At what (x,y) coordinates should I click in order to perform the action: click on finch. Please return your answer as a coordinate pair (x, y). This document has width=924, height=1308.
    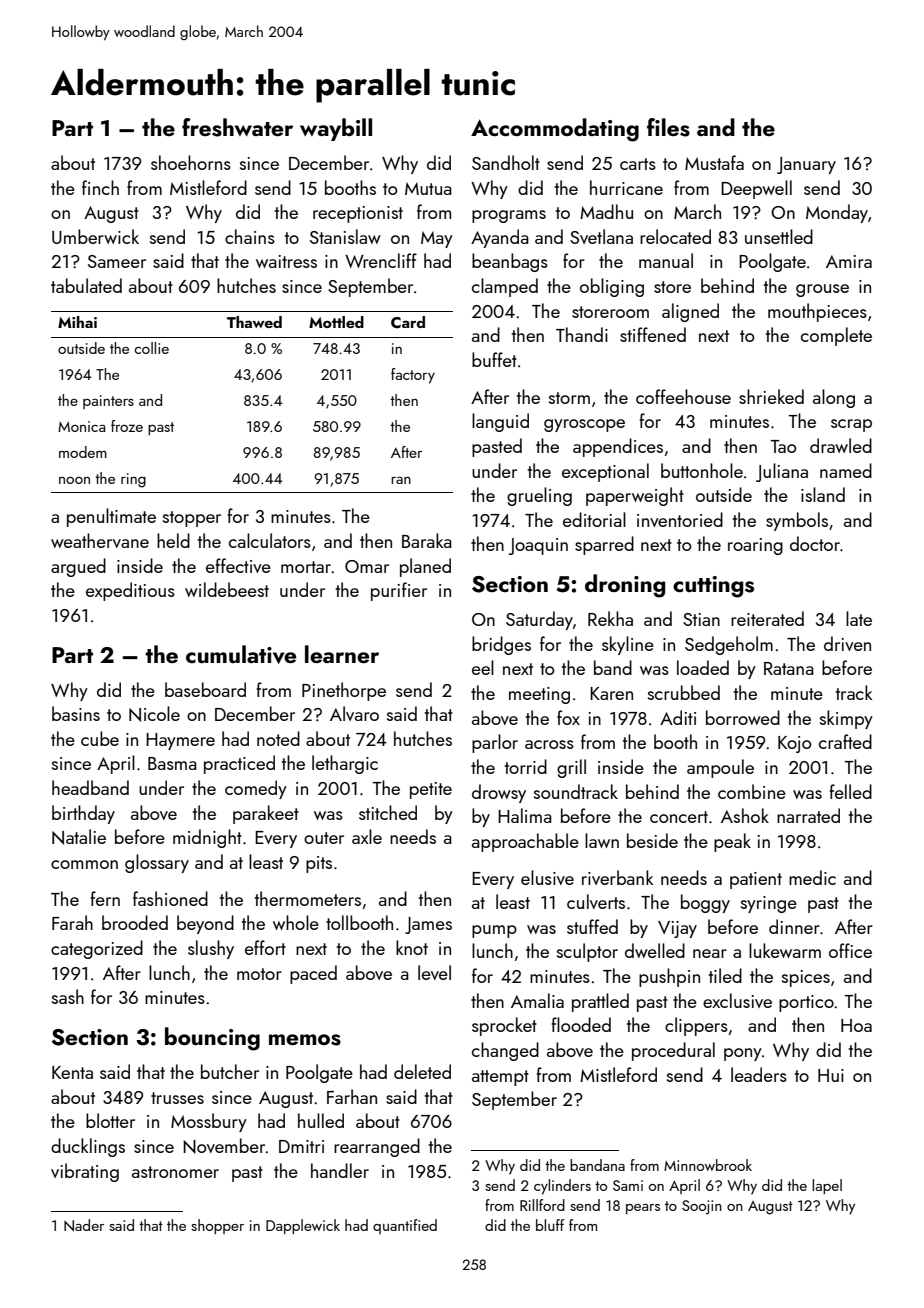
    Looking at the image, I should click on (100, 187).
